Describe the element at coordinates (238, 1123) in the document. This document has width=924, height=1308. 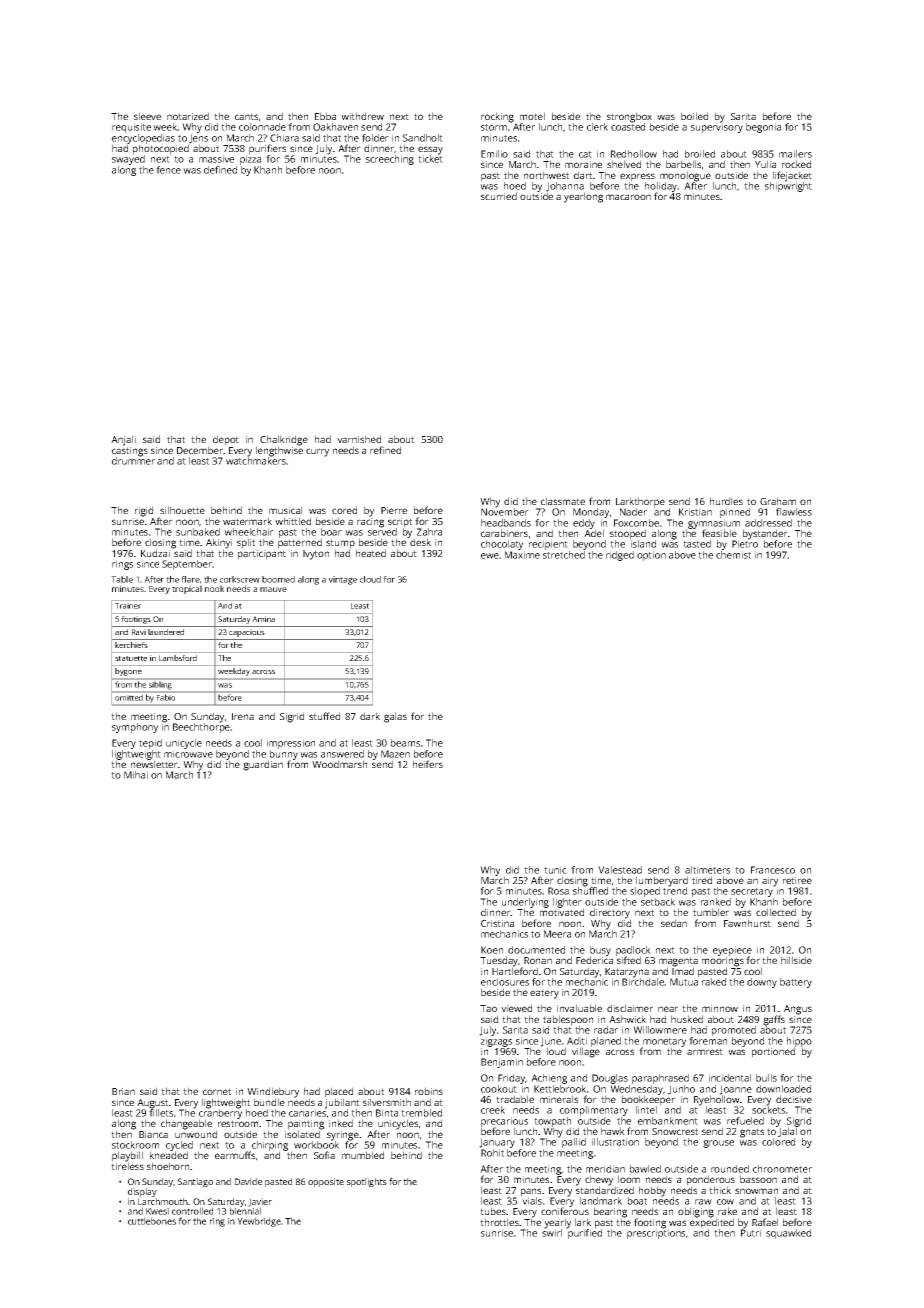
I see `restroom` at that location.
